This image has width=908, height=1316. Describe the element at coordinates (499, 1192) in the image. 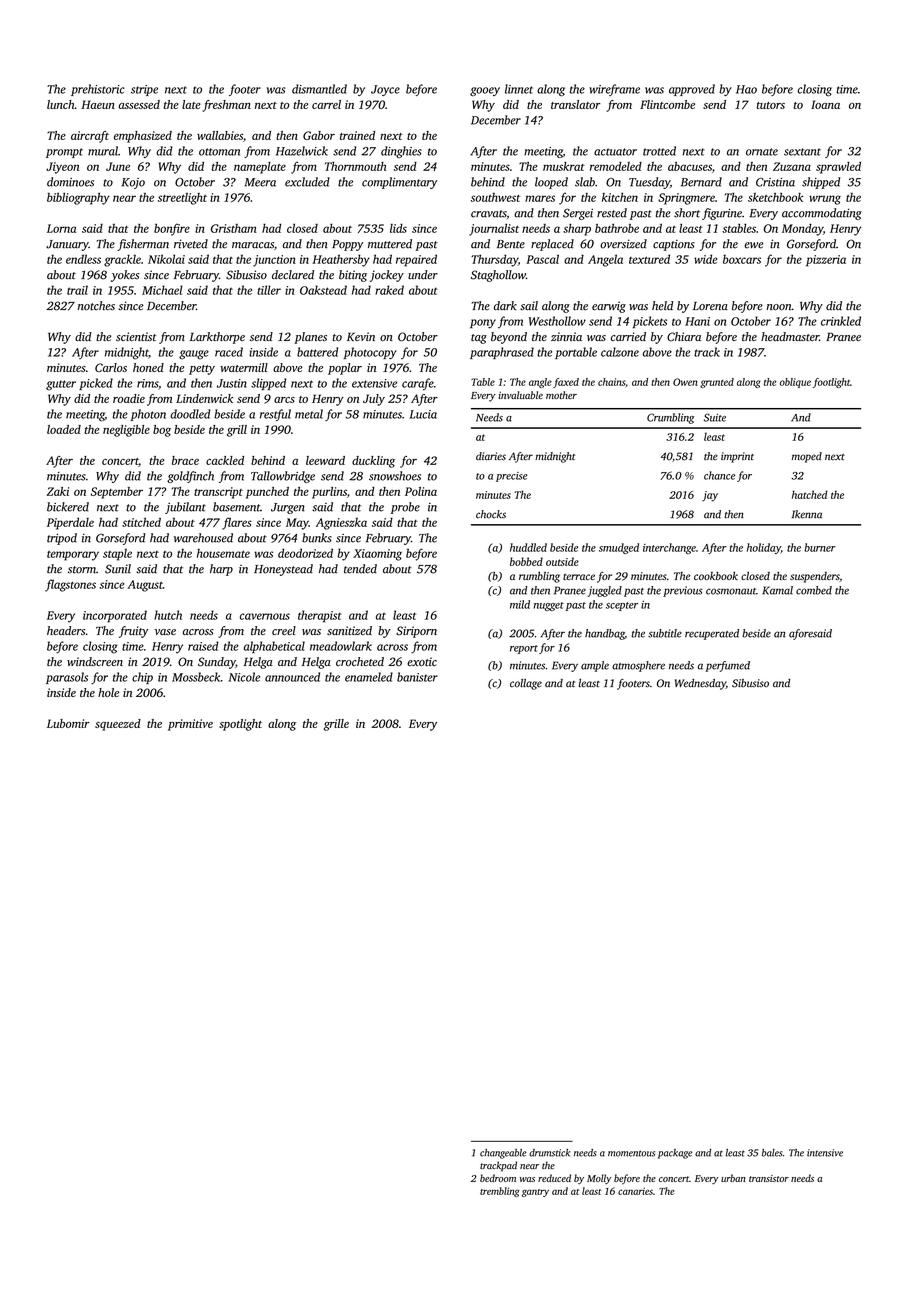

I see `trembling` at that location.
